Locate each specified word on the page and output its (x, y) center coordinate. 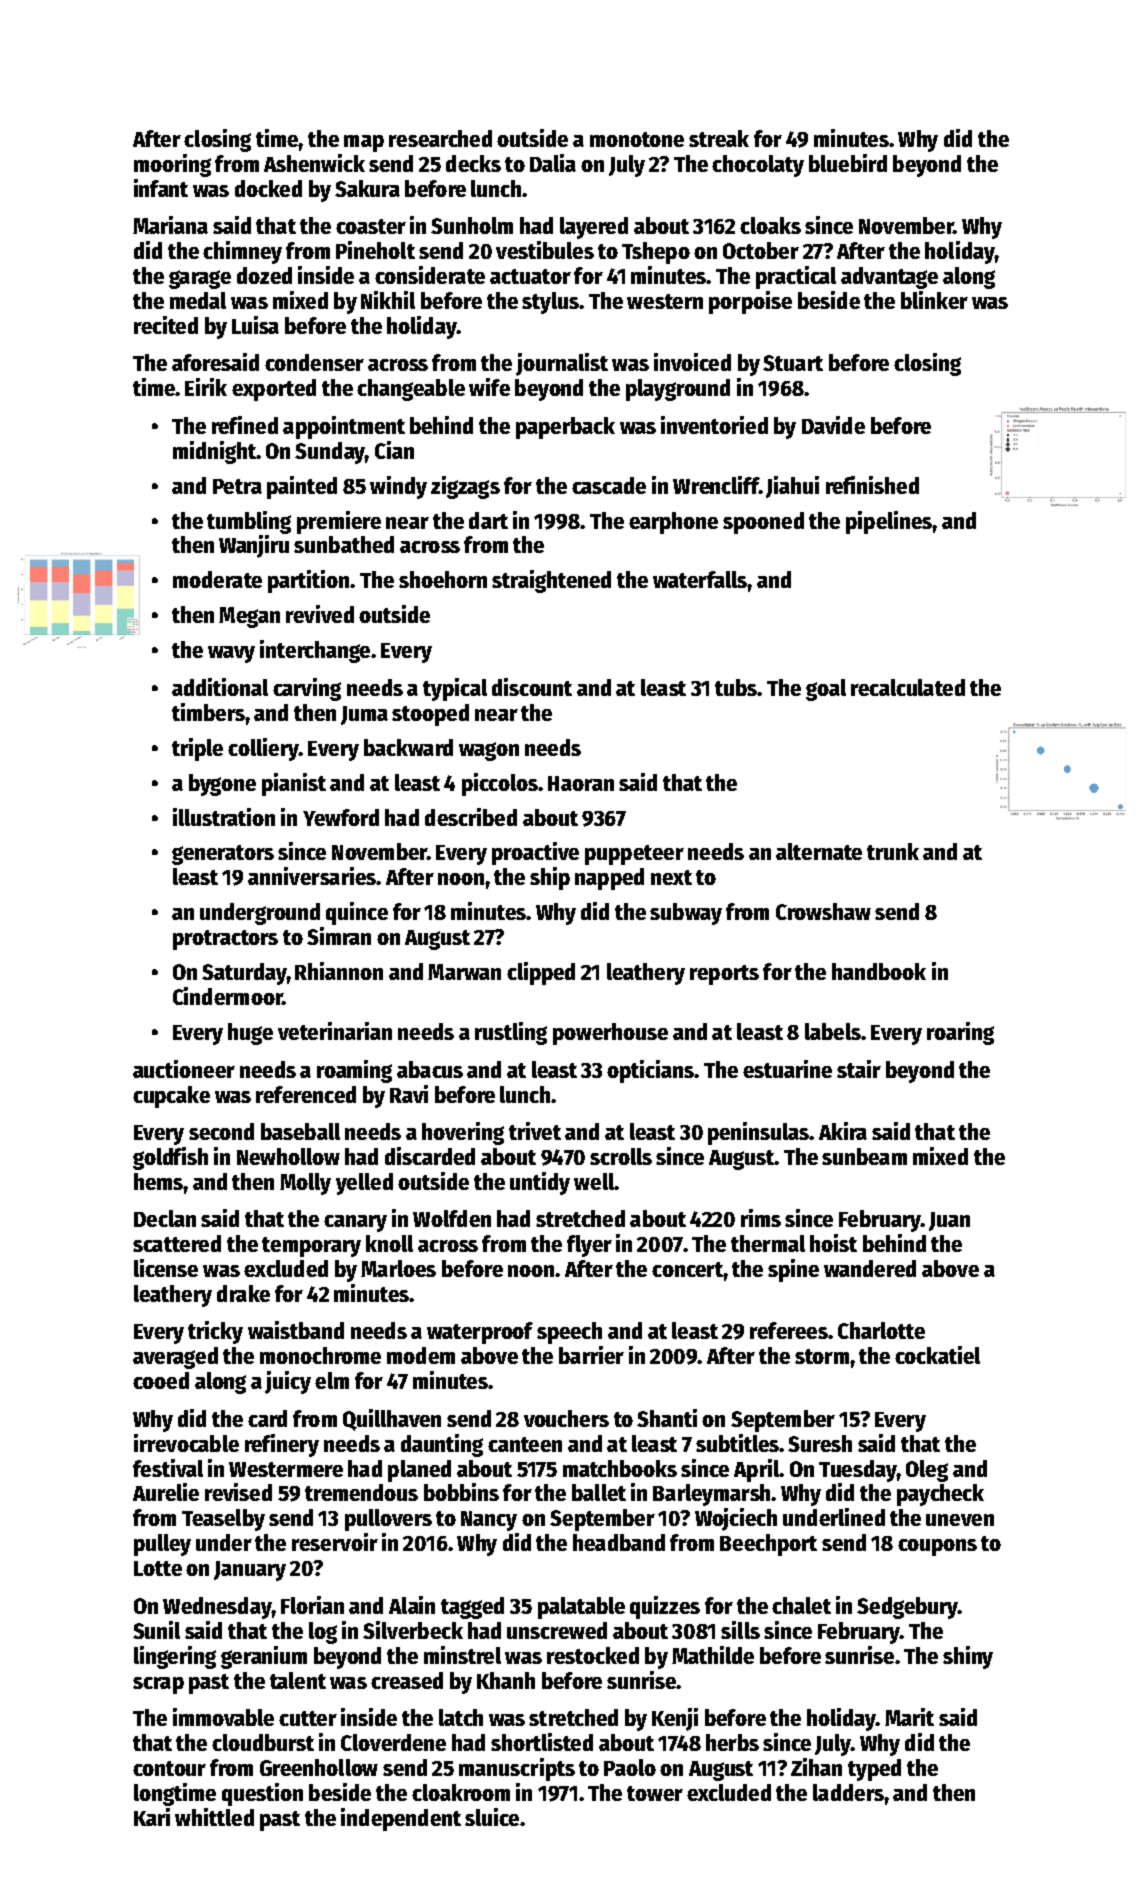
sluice (492, 1817)
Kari (152, 1817)
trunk (893, 851)
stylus (550, 303)
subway (686, 914)
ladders (848, 1792)
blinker (934, 300)
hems (158, 1181)
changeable (411, 390)
